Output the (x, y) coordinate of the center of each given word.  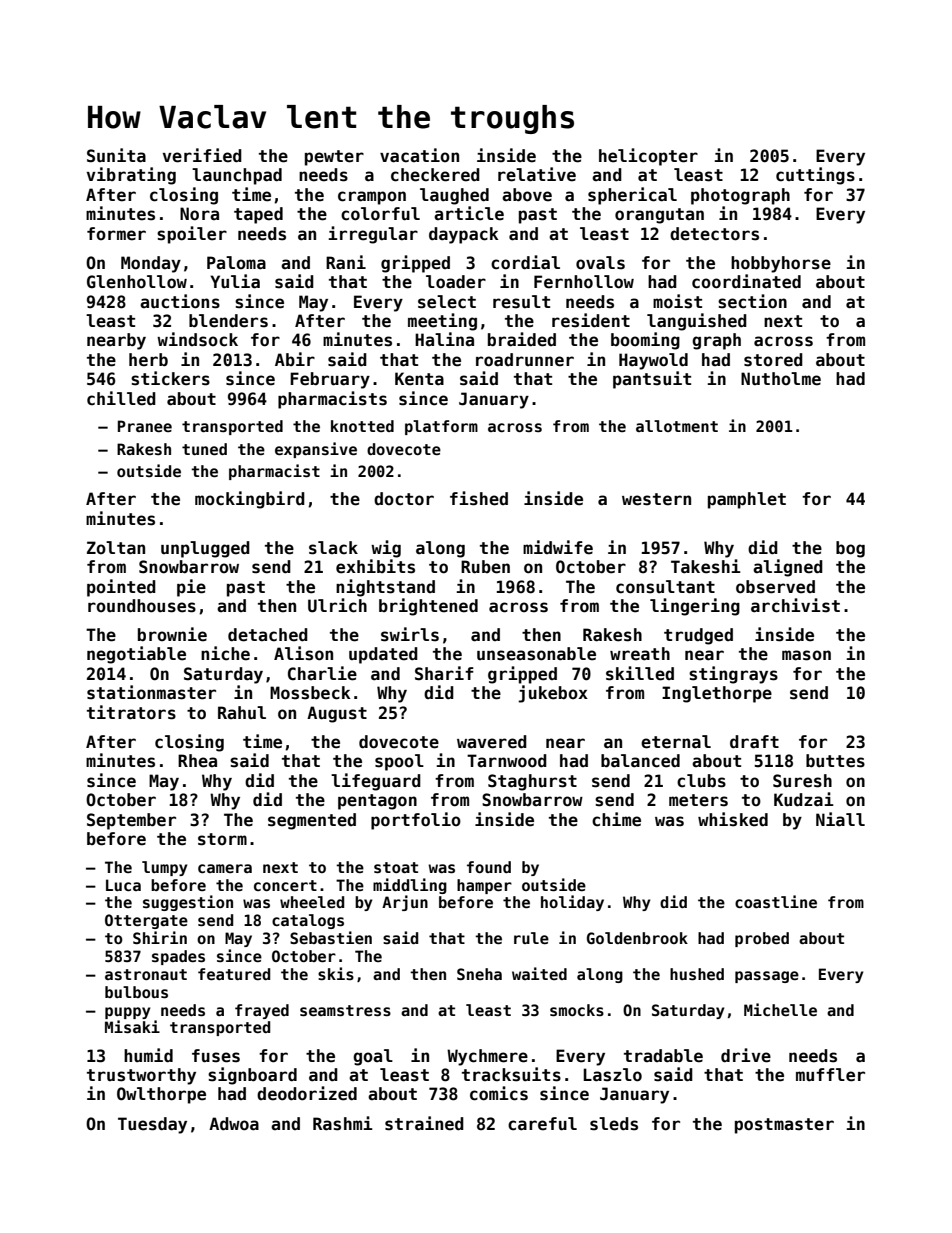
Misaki (132, 1026)
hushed (697, 974)
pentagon (377, 802)
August (337, 714)
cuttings (815, 176)
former (116, 234)
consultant (665, 587)
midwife (558, 547)
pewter (334, 158)
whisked (733, 819)
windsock (197, 339)
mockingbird (250, 500)
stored (773, 360)
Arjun (405, 903)
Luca (123, 885)
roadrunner (525, 360)
